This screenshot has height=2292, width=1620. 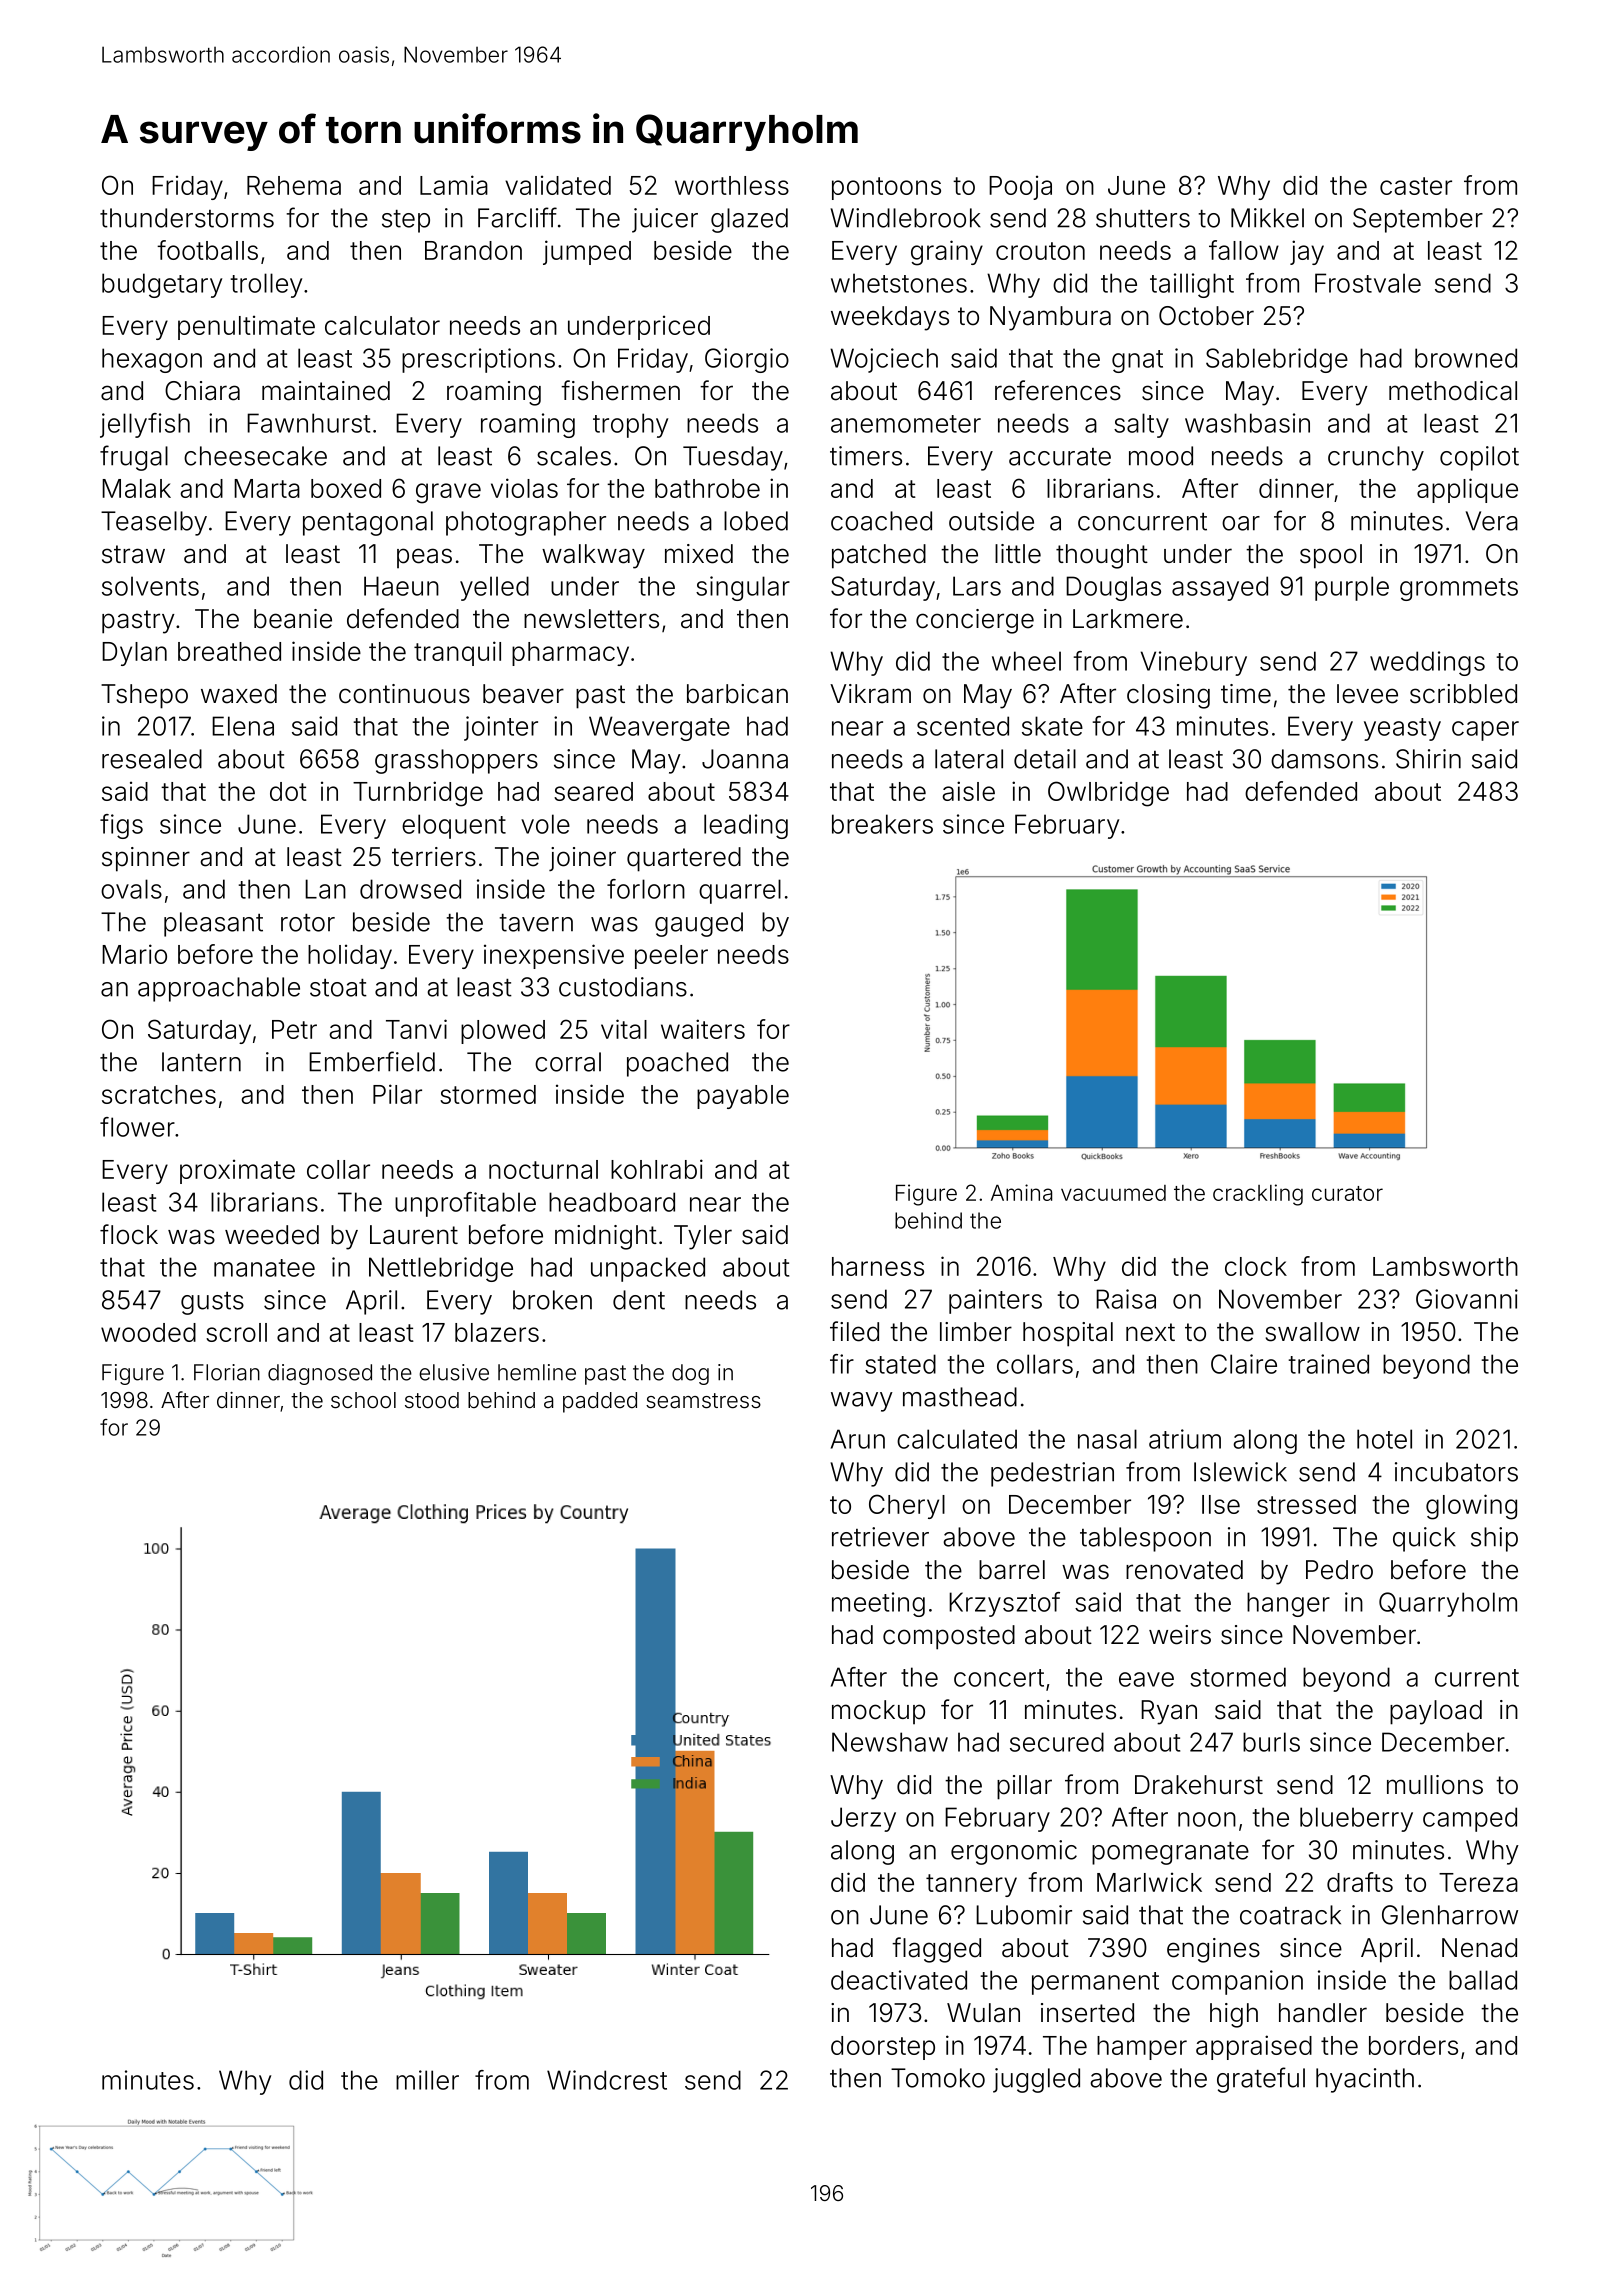 I want to click on miller, so click(x=427, y=2080).
